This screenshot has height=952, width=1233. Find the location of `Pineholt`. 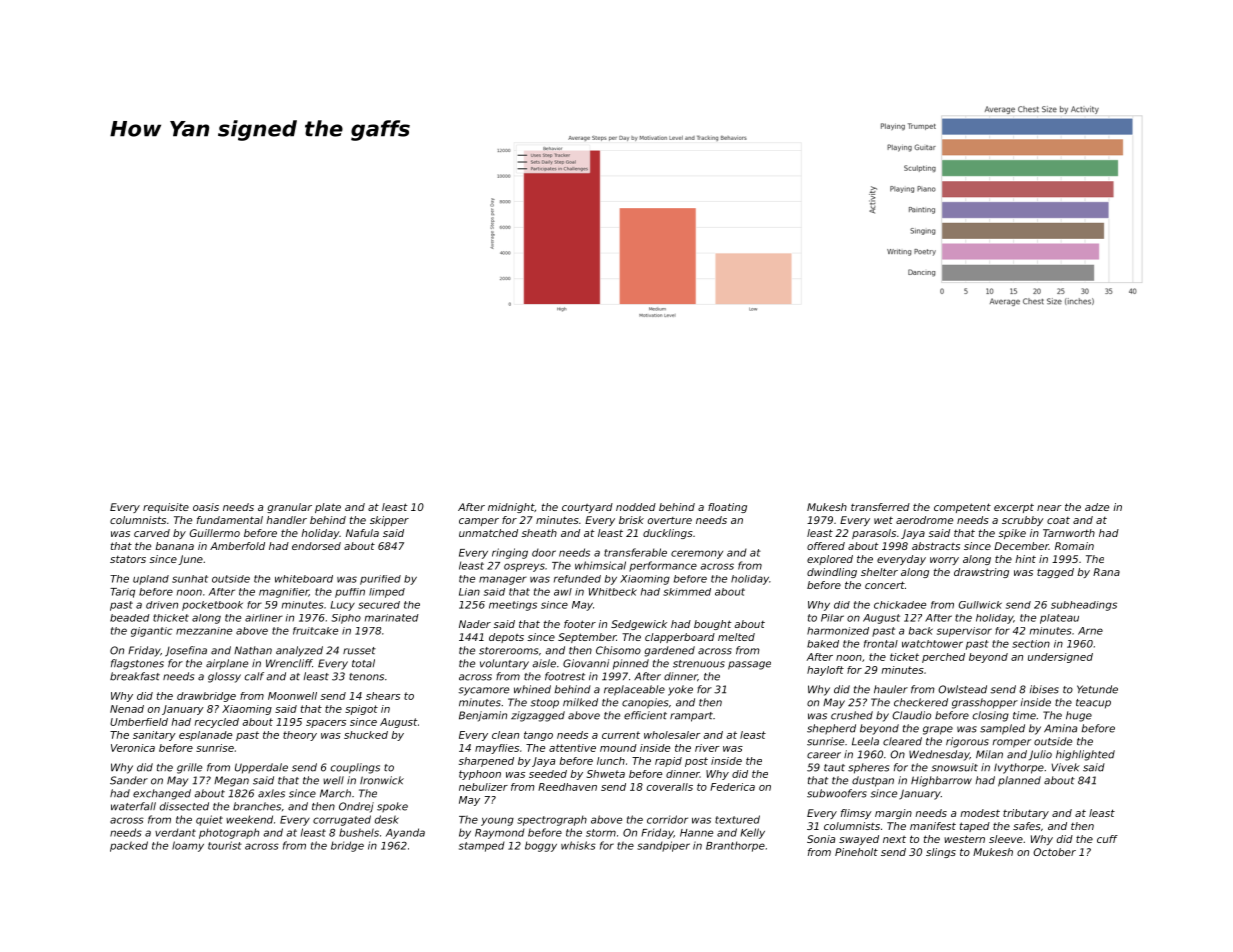

Pineholt is located at coordinates (856, 852).
